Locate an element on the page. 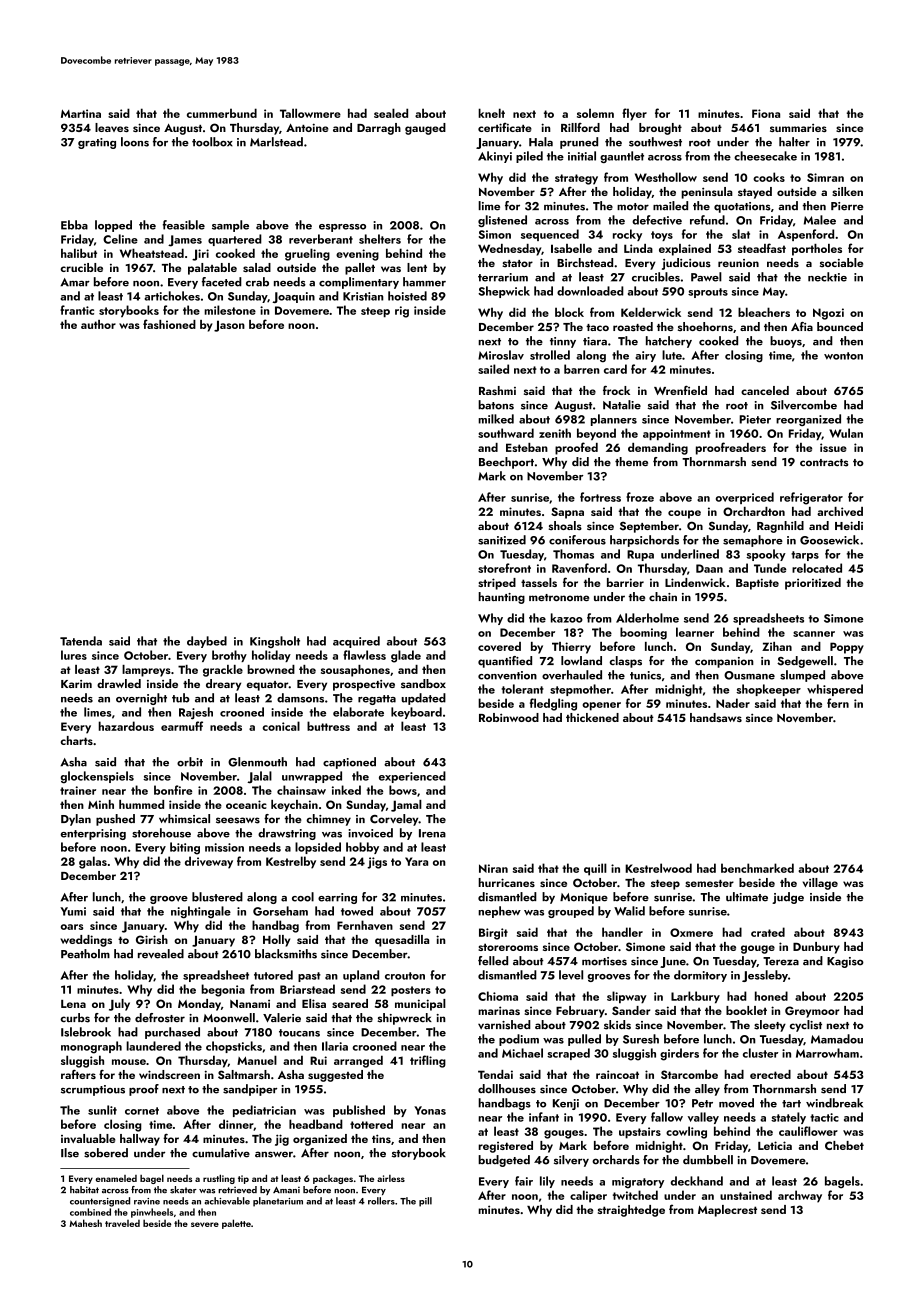 The width and height of the page is (924, 1308). Mahesh is located at coordinates (85, 1223).
